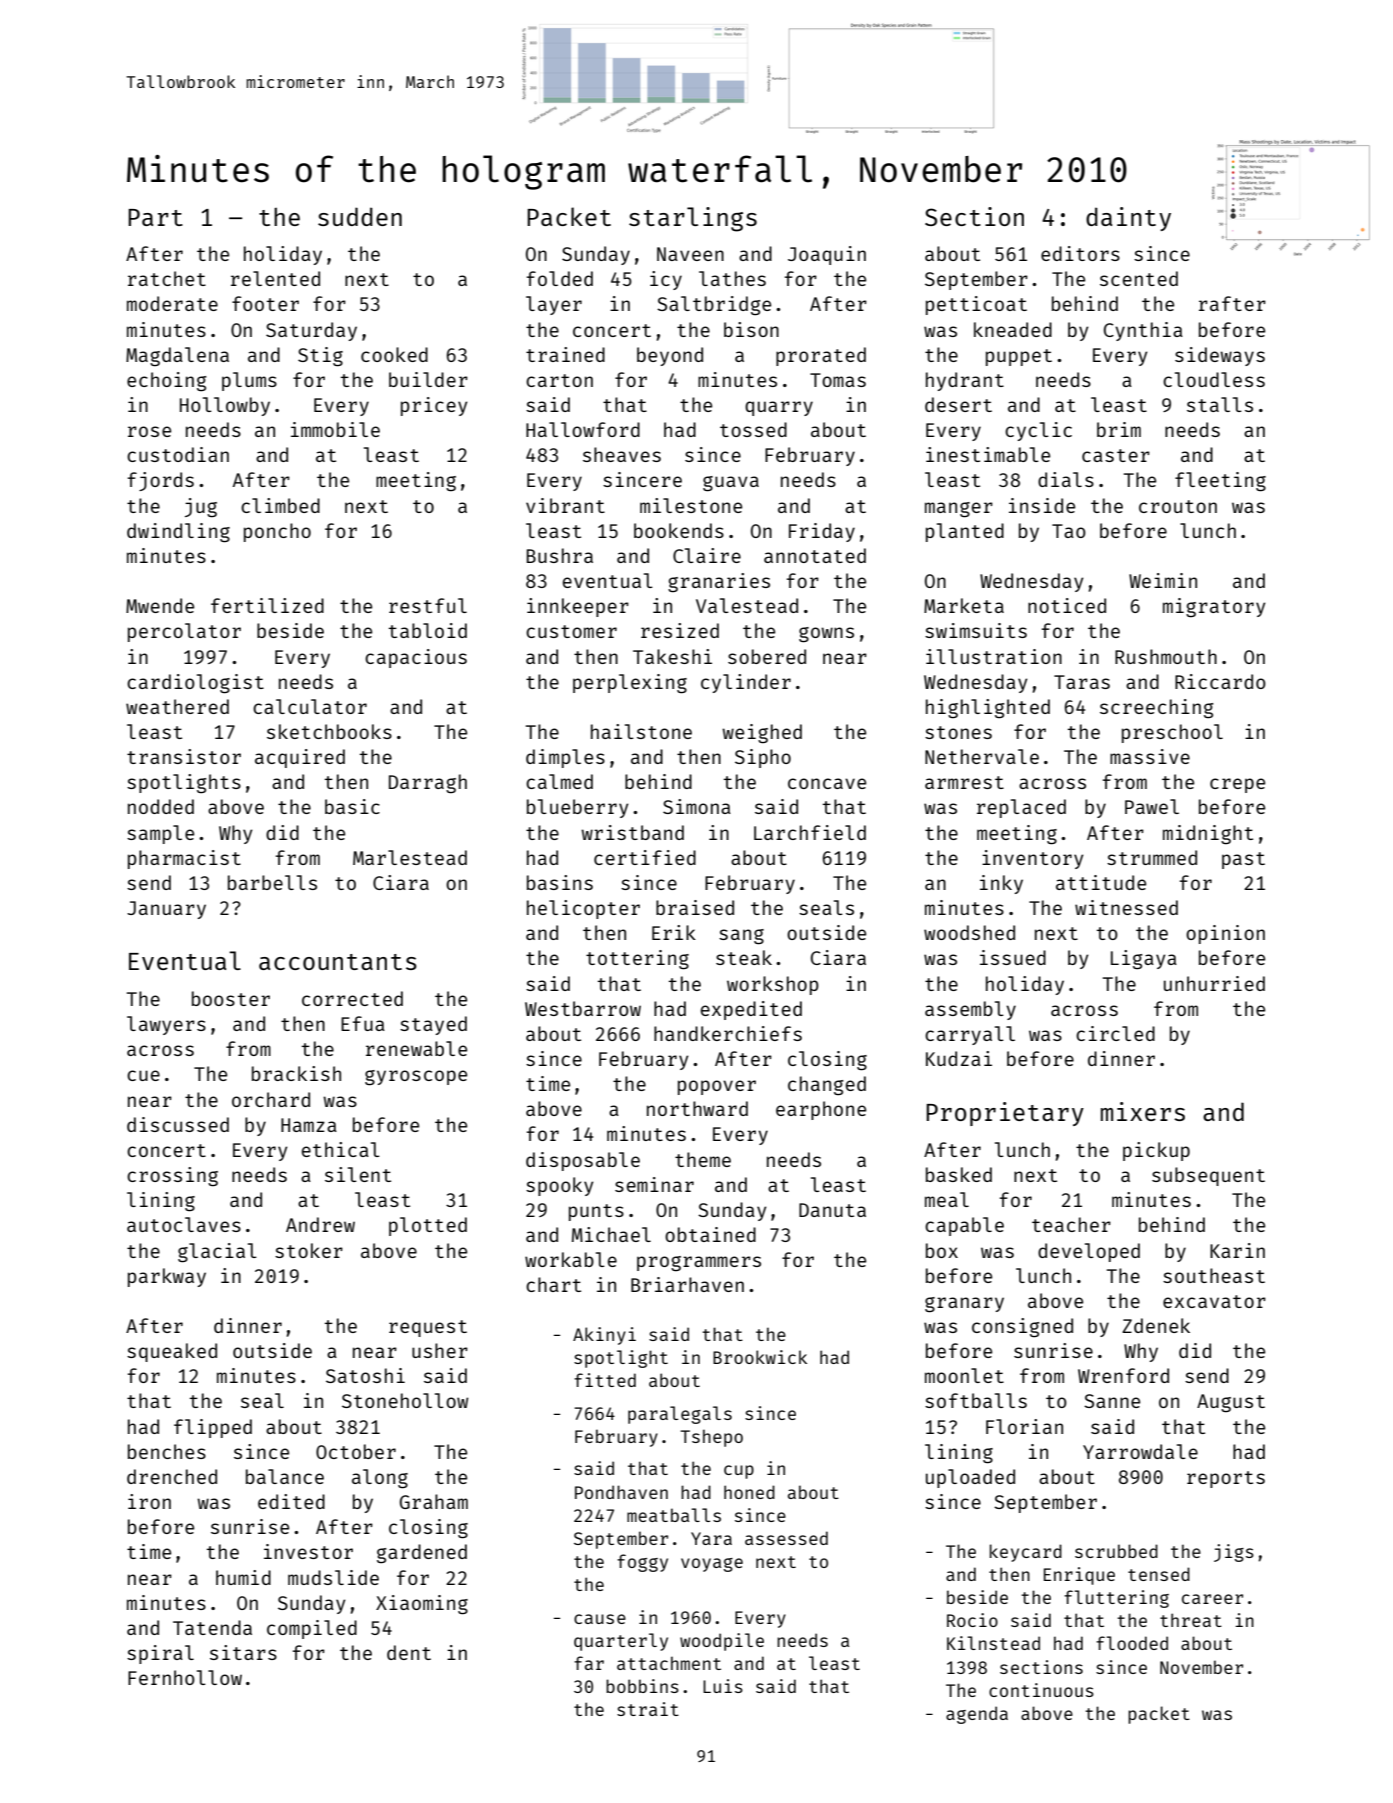 The width and height of the page is (1393, 1803). What do you see at coordinates (195, 684) in the page?
I see `cardiologist` at bounding box center [195, 684].
